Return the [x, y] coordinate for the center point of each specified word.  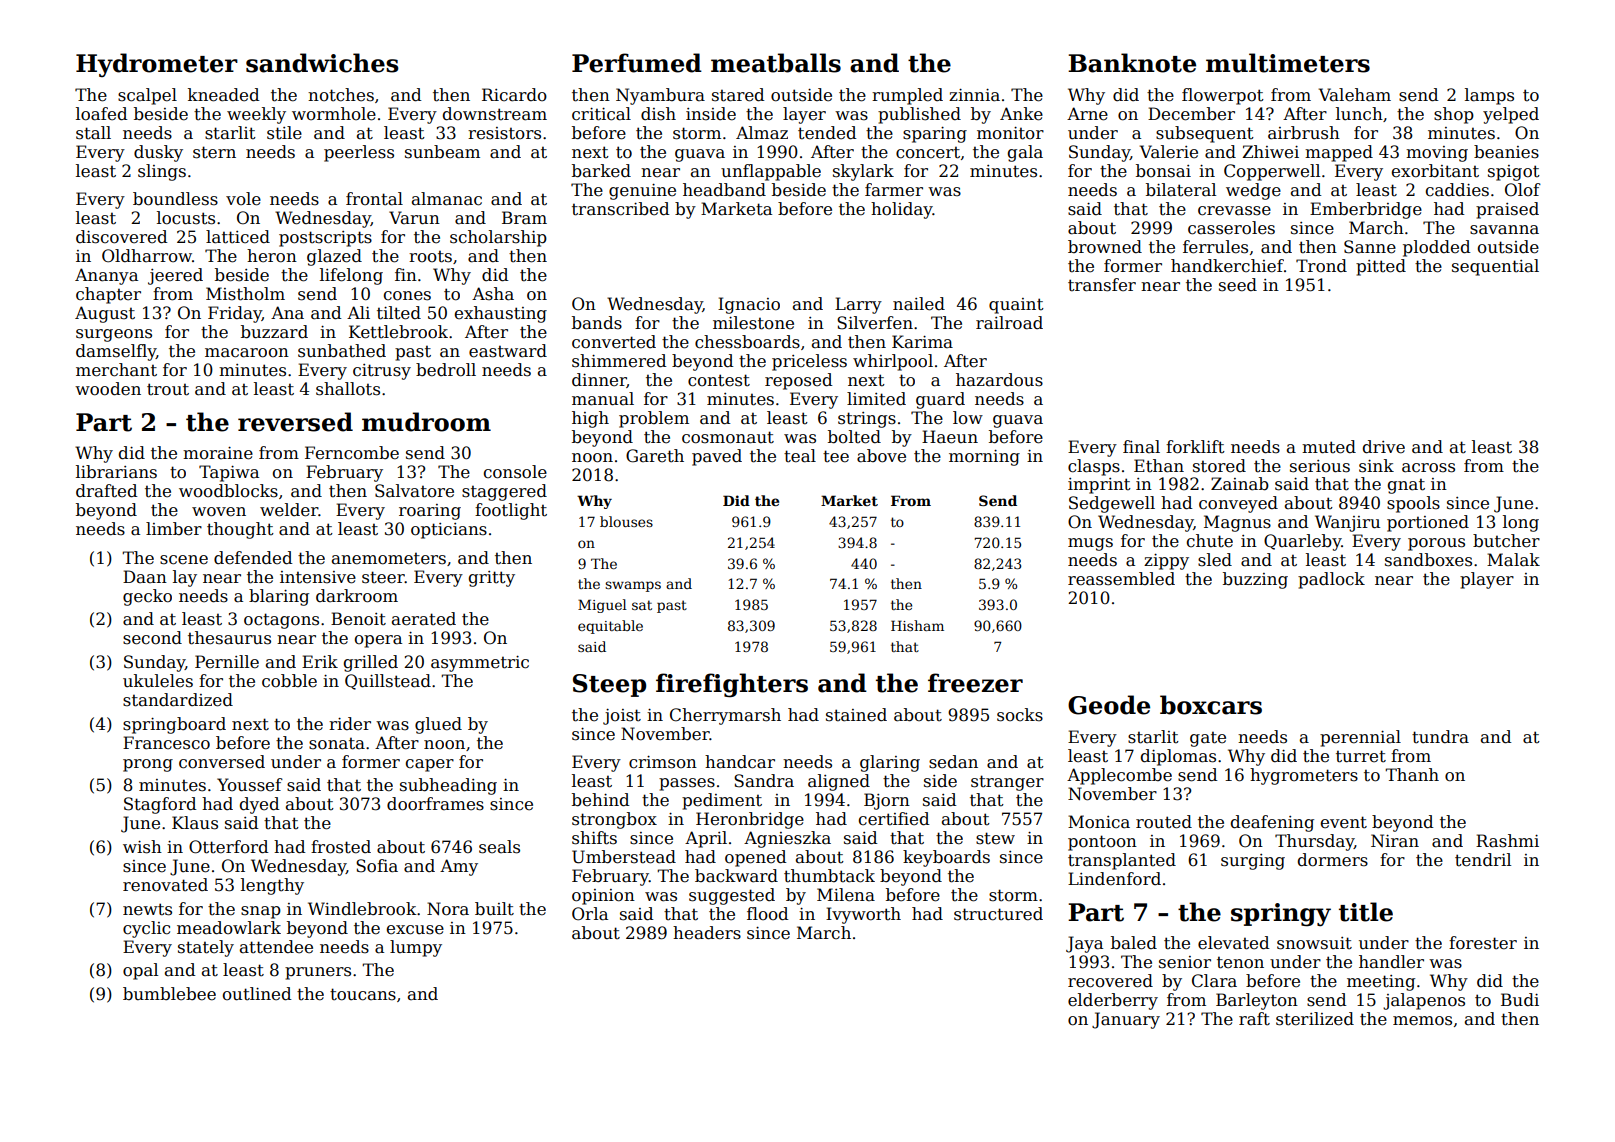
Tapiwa [229, 473]
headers [707, 933]
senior [1185, 962]
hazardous [999, 380]
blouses [626, 521]
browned [1105, 247]
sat [642, 605]
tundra [1440, 737]
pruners [318, 973]
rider [350, 724]
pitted [1381, 267]
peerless [359, 153]
